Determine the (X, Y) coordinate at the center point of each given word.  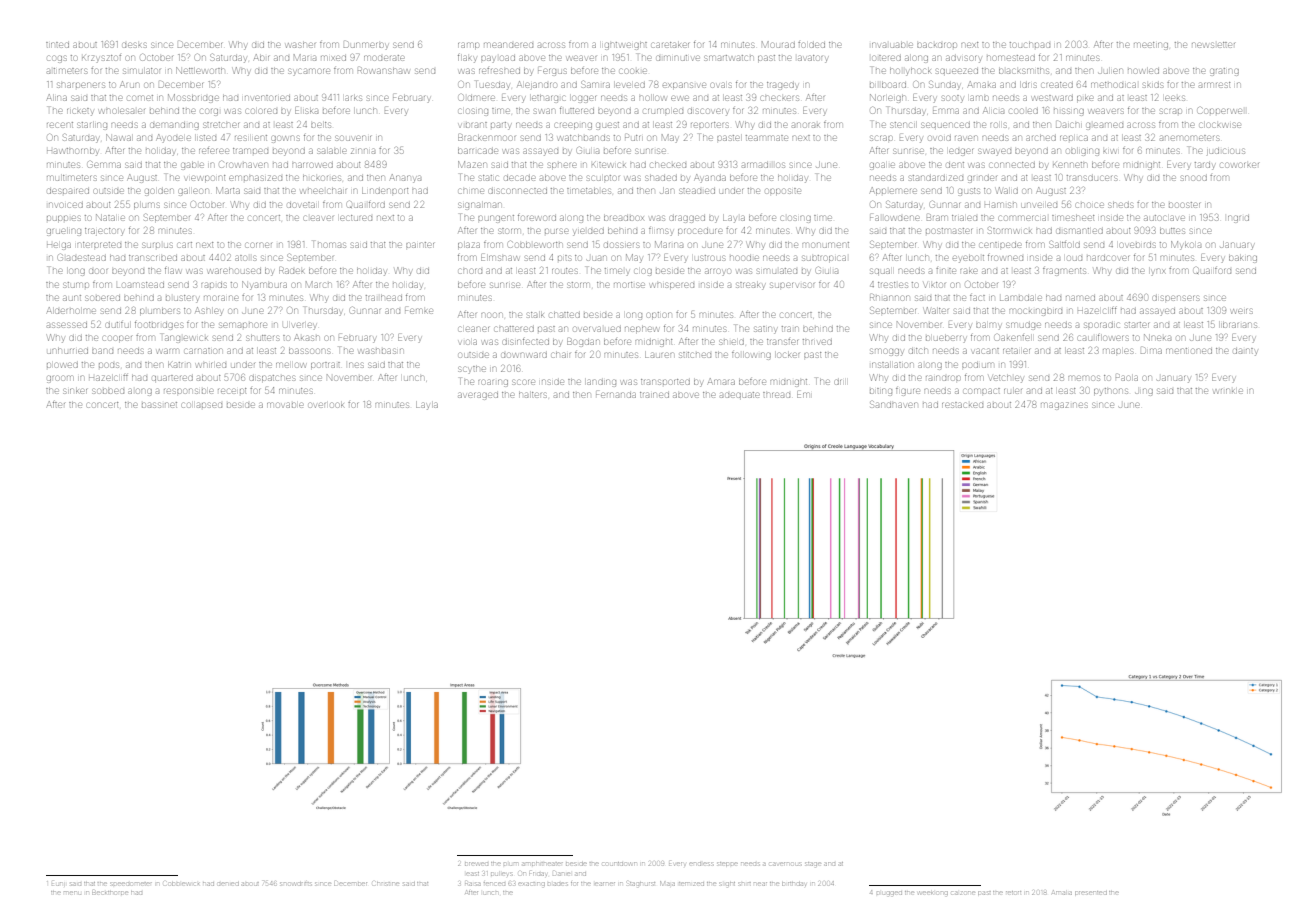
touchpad (1030, 45)
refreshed (499, 71)
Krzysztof (101, 59)
